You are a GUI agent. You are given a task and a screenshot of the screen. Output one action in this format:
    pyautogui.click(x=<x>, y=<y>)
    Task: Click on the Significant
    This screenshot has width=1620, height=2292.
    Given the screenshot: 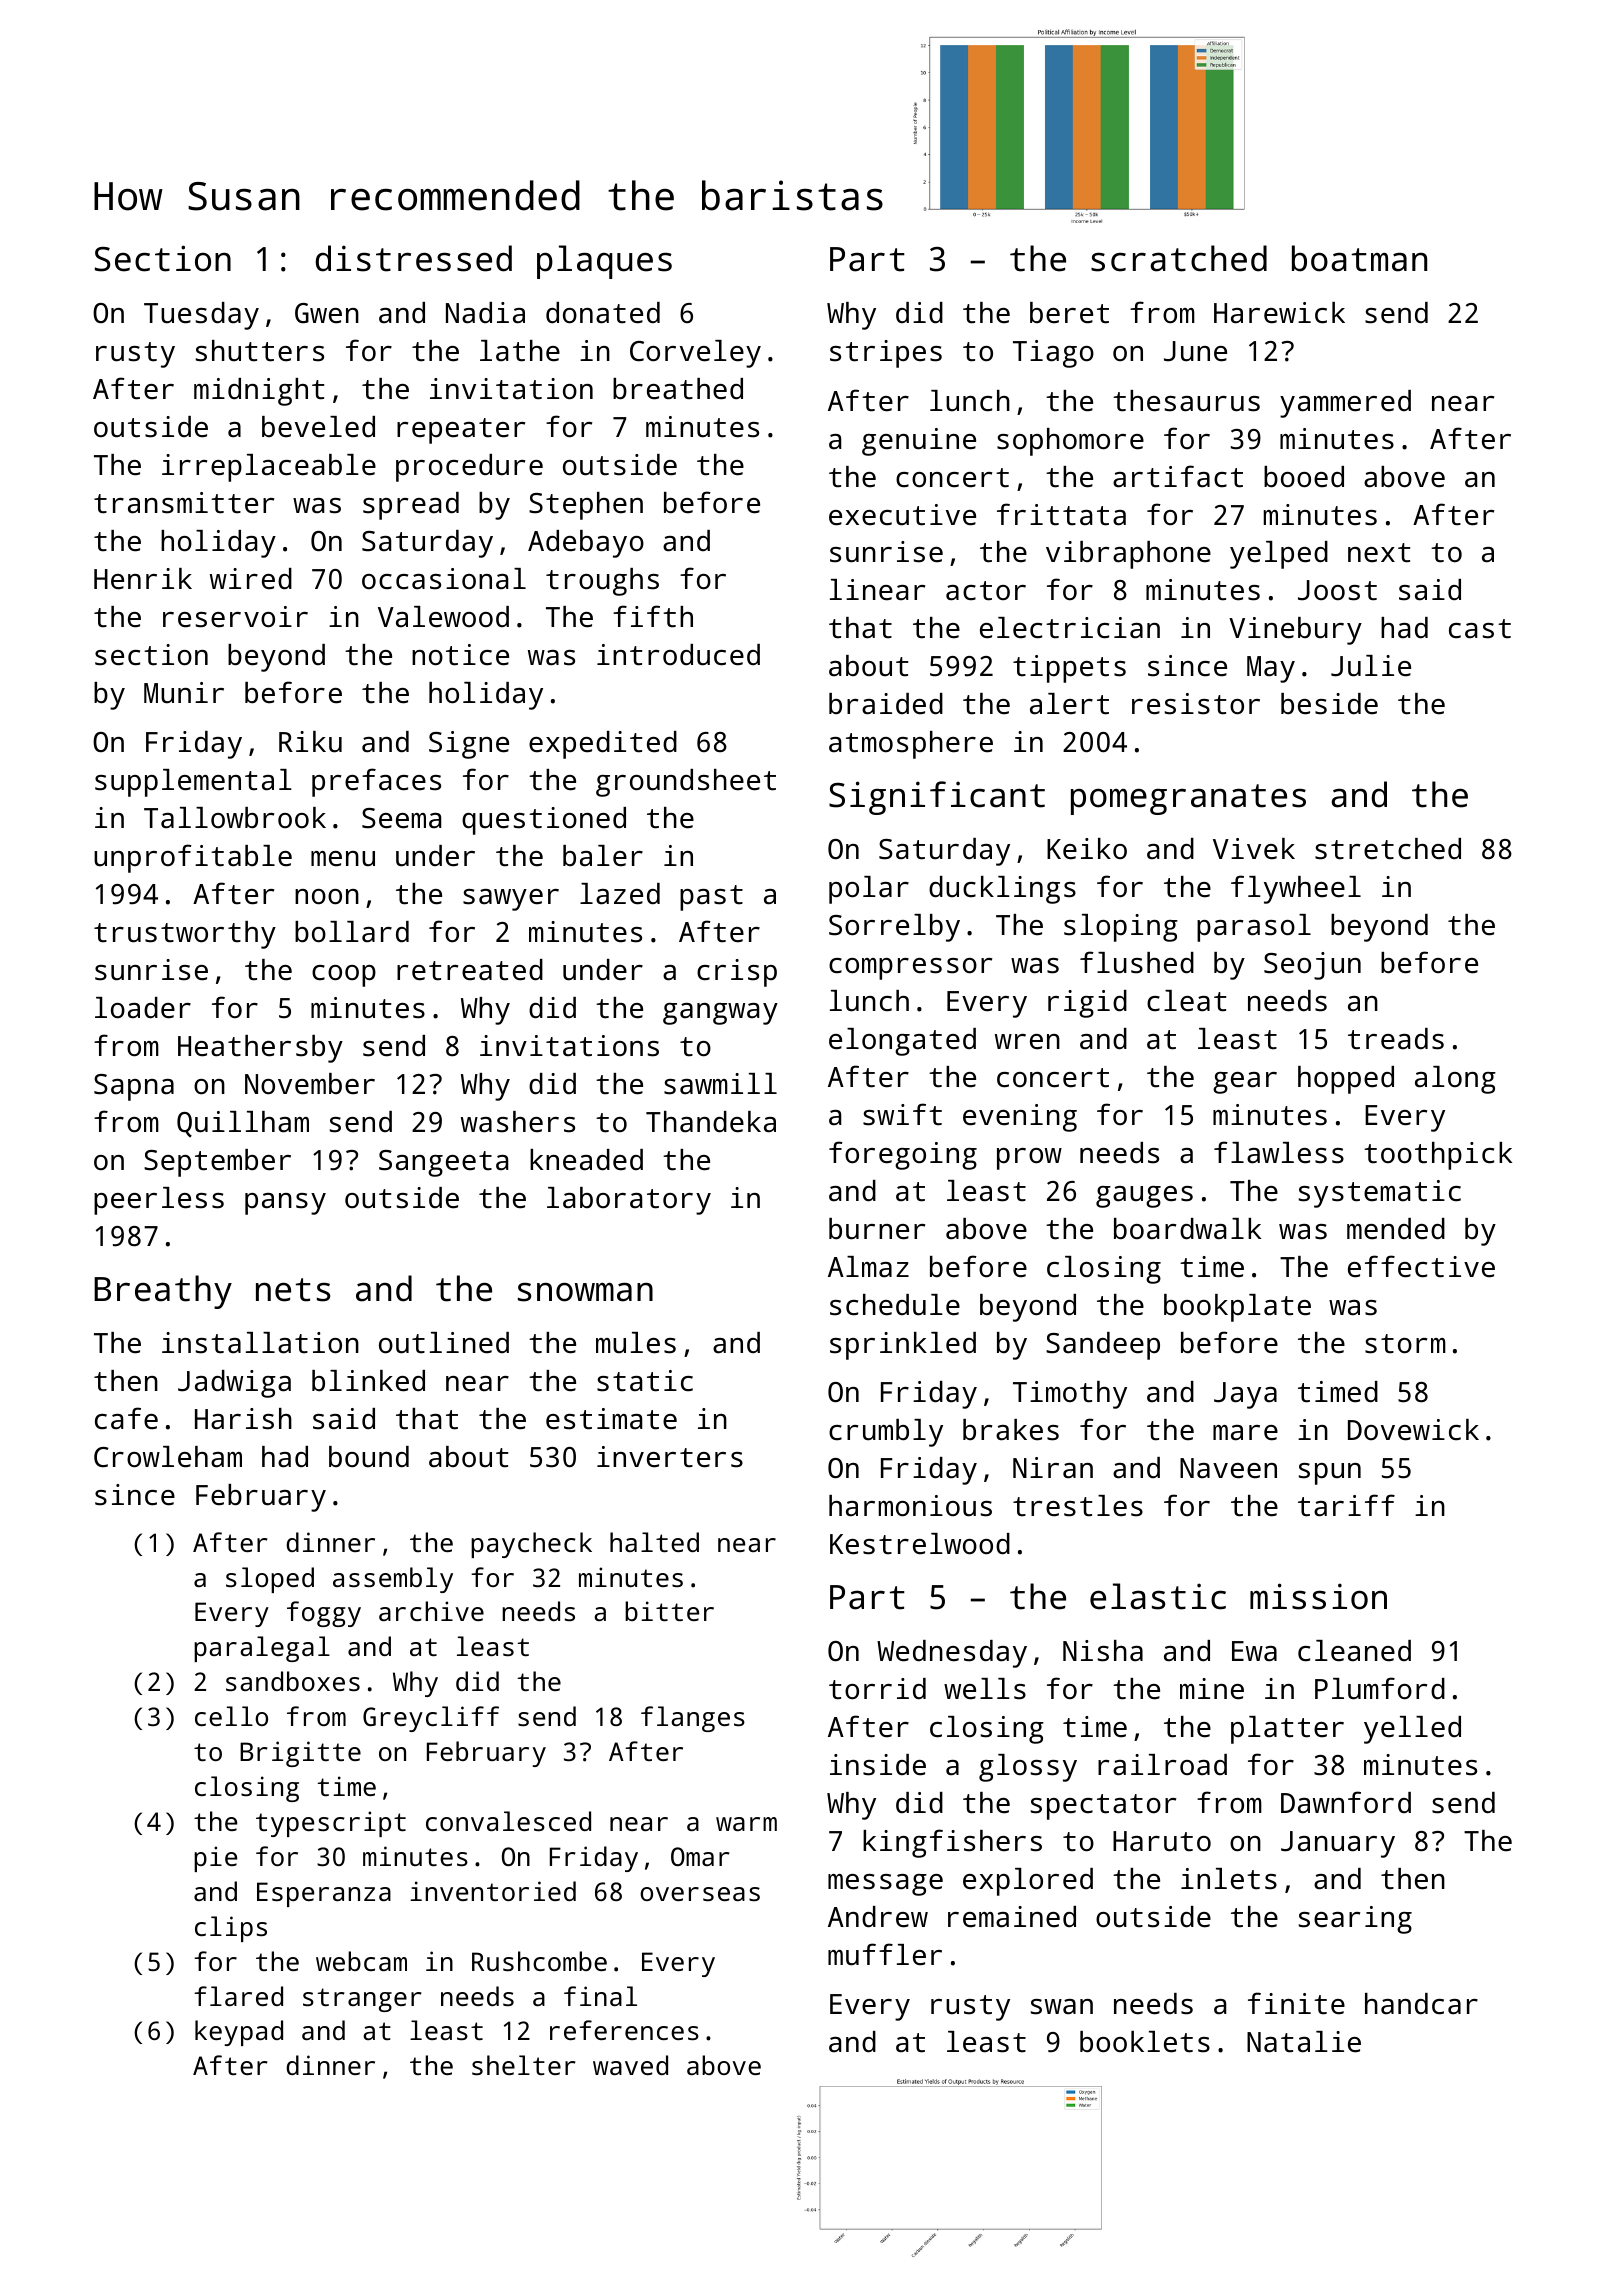 What is the action you would take?
    pyautogui.click(x=937, y=798)
